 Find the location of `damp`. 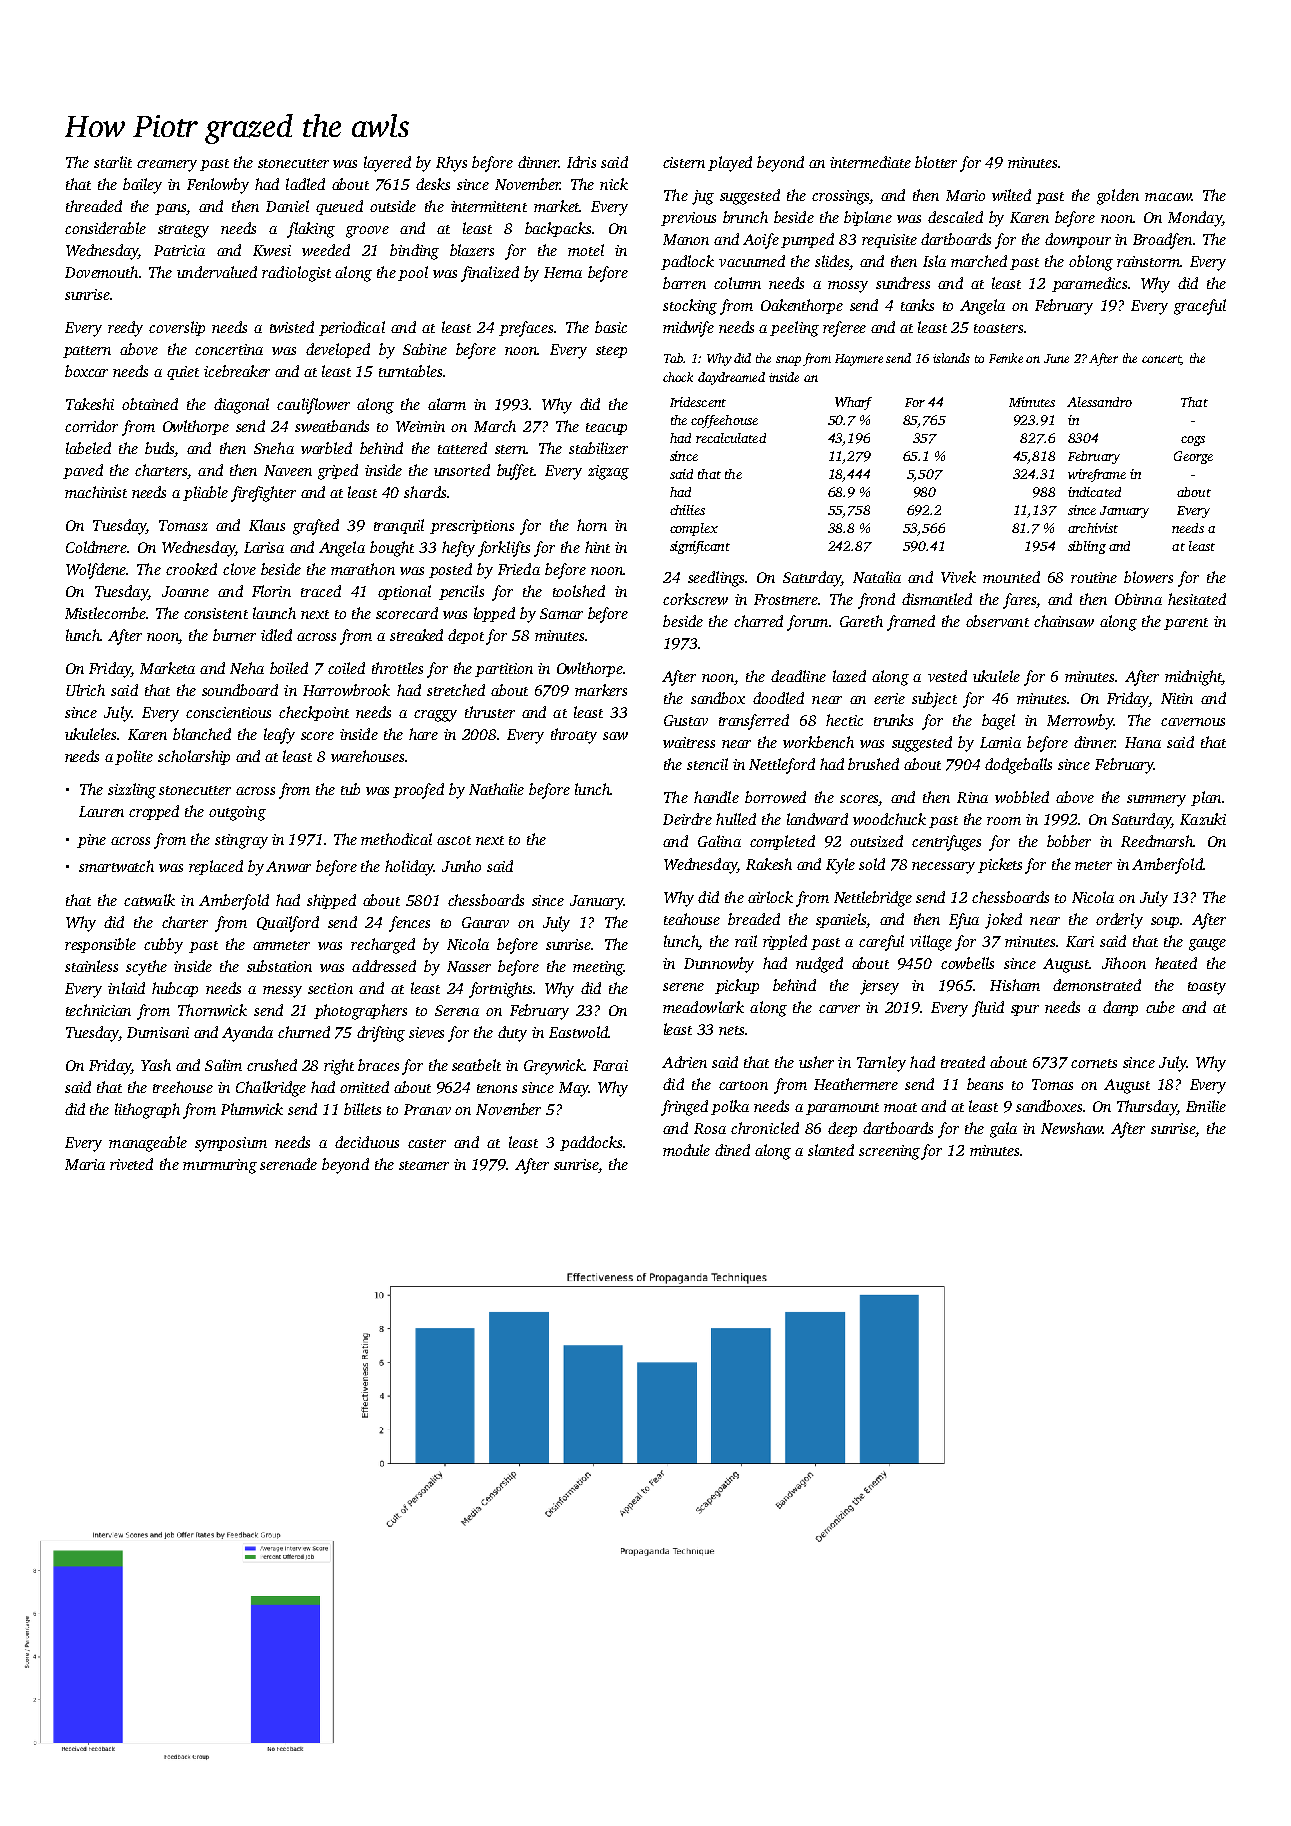

damp is located at coordinates (1120, 1008).
